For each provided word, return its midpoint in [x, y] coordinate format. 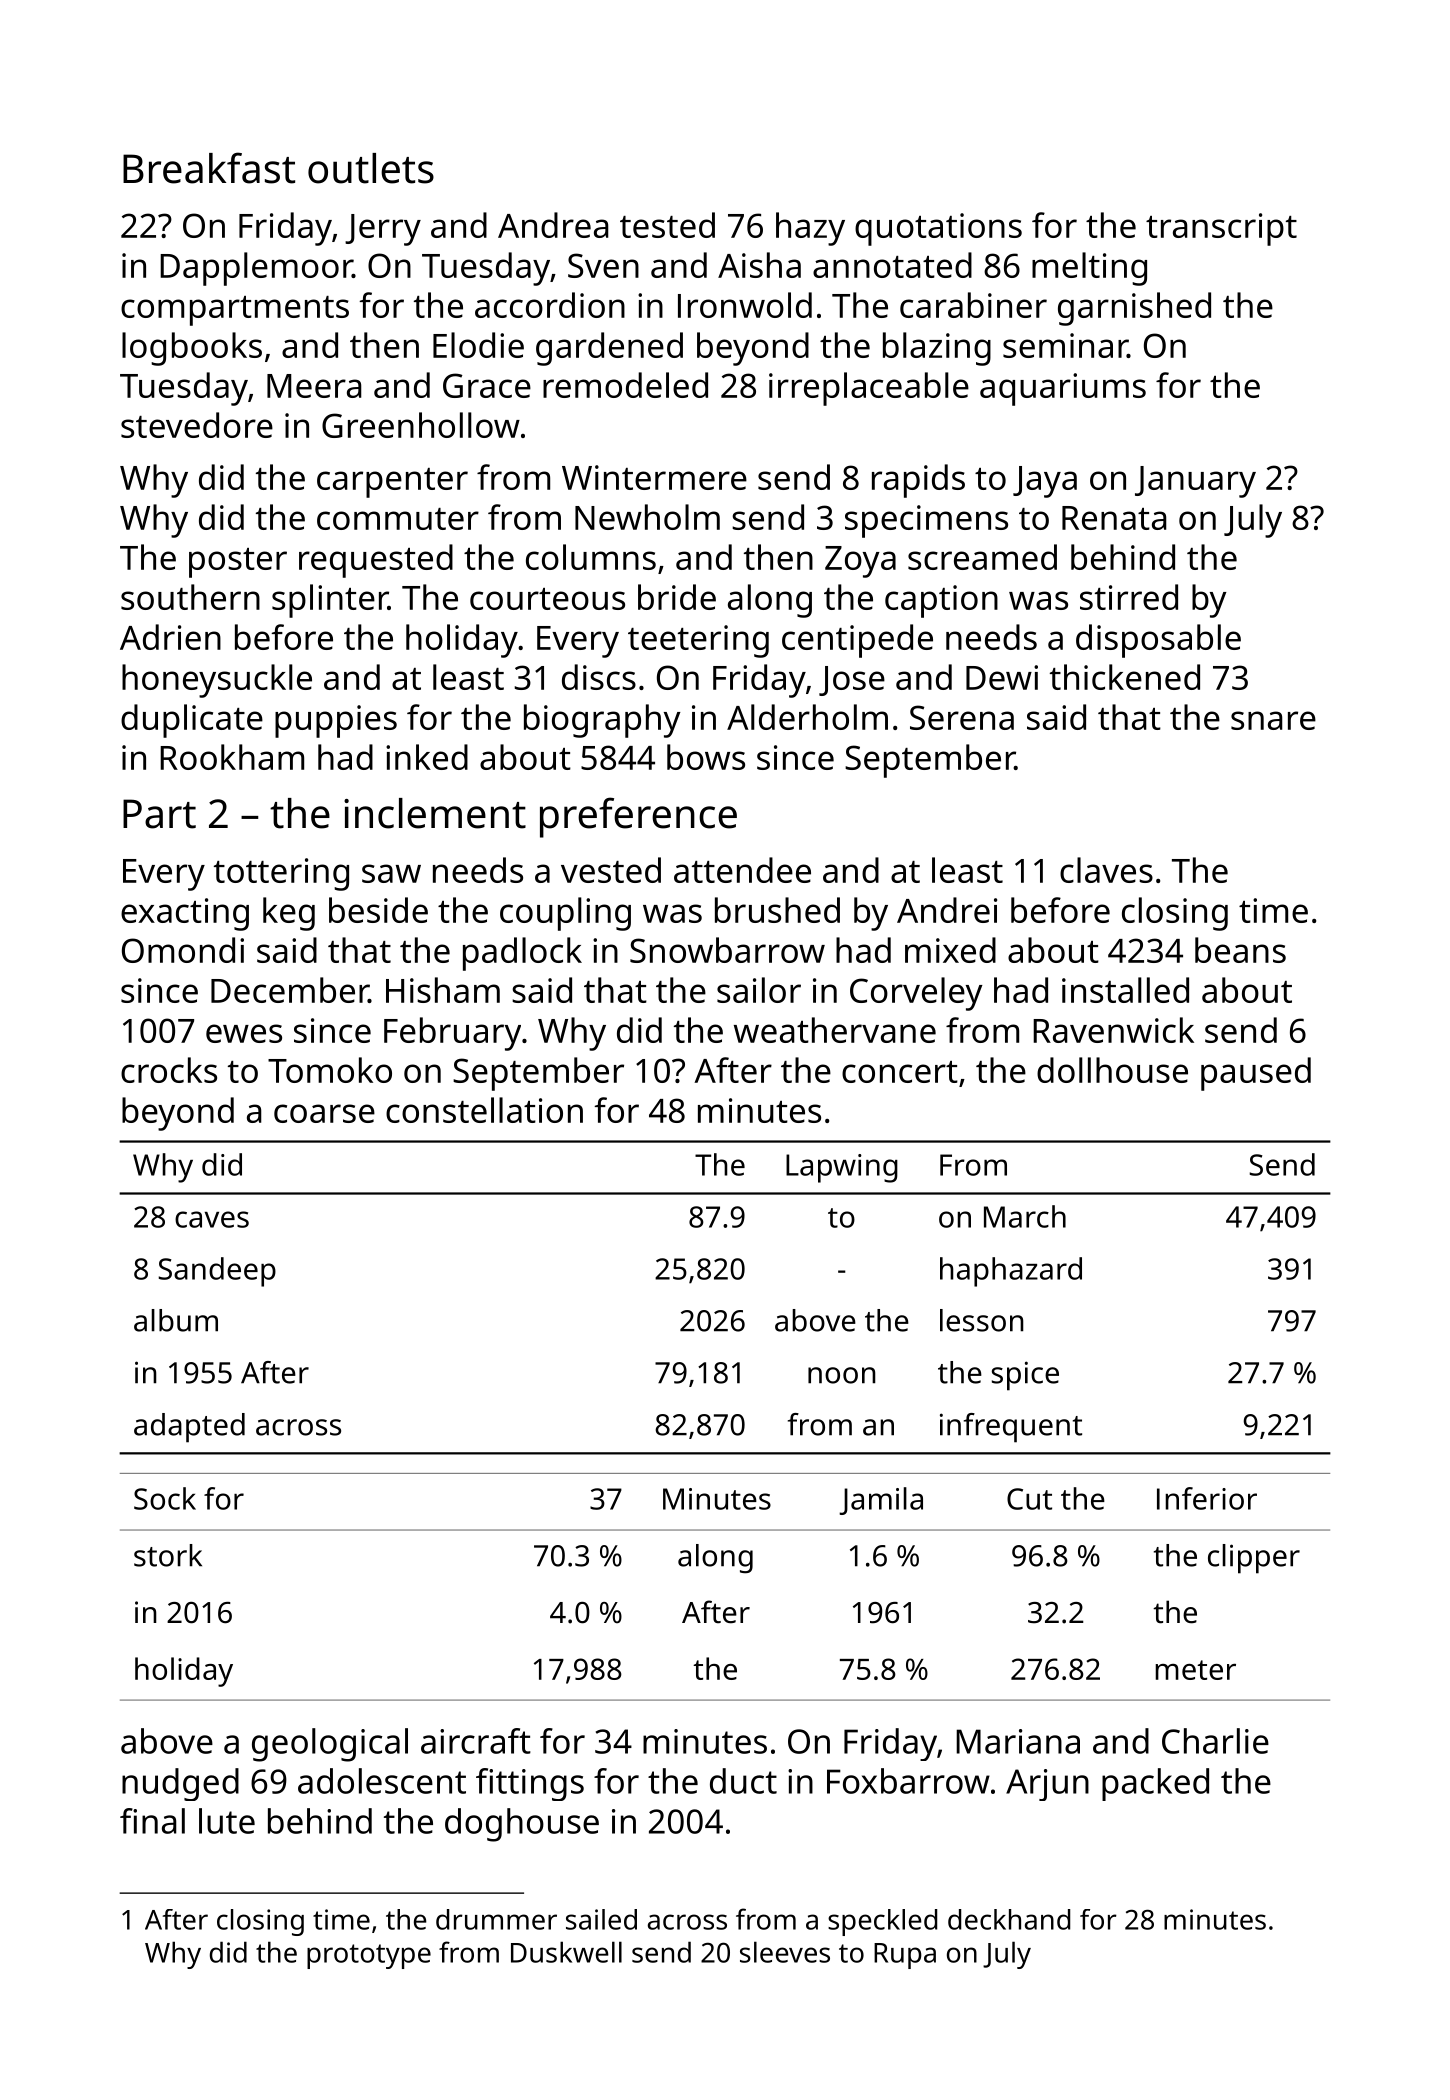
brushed [777, 910]
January [1195, 482]
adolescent [382, 1781]
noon [842, 1375]
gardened [609, 349]
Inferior [1207, 1498]
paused [1256, 1074]
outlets [371, 168]
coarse [324, 1113]
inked [427, 757]
